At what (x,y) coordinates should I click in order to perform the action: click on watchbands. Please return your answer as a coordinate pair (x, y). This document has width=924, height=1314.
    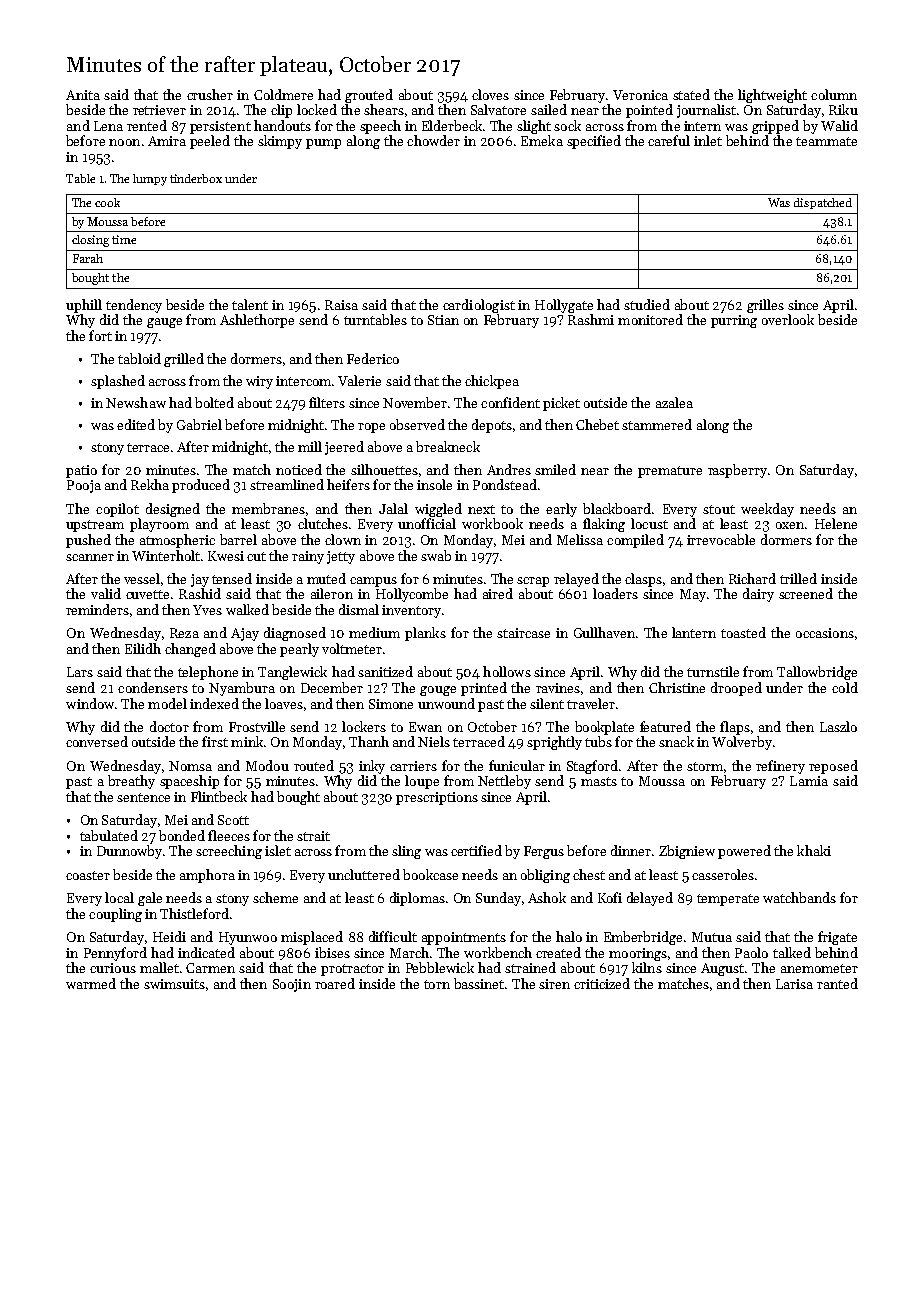
    Looking at the image, I should click on (799, 897).
